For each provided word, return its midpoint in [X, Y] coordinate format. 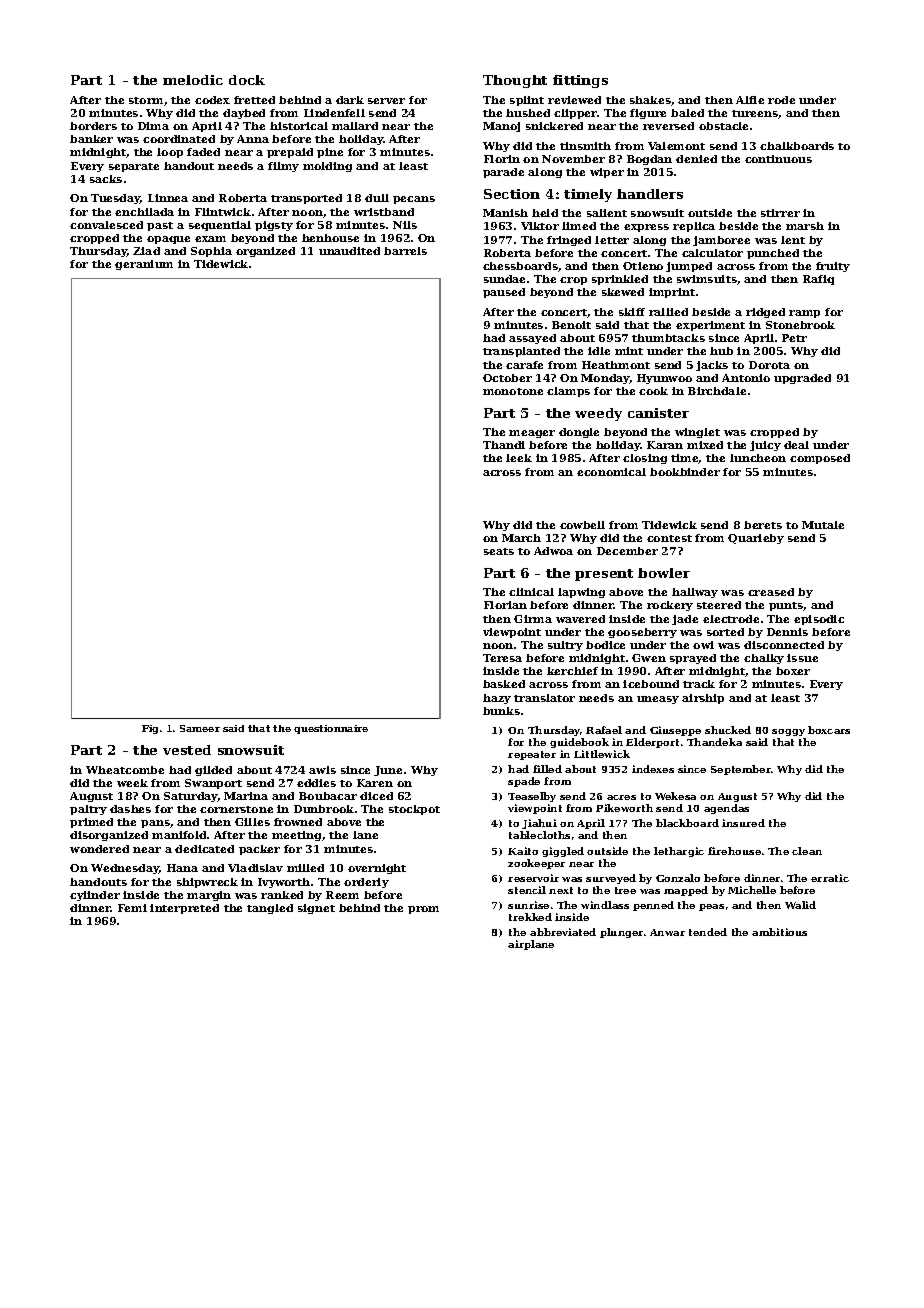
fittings [580, 81]
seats [499, 551]
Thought [515, 81]
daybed [244, 114]
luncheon [758, 458]
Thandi [504, 445]
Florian [505, 605]
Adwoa [553, 551]
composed [820, 459]
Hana [182, 868]
